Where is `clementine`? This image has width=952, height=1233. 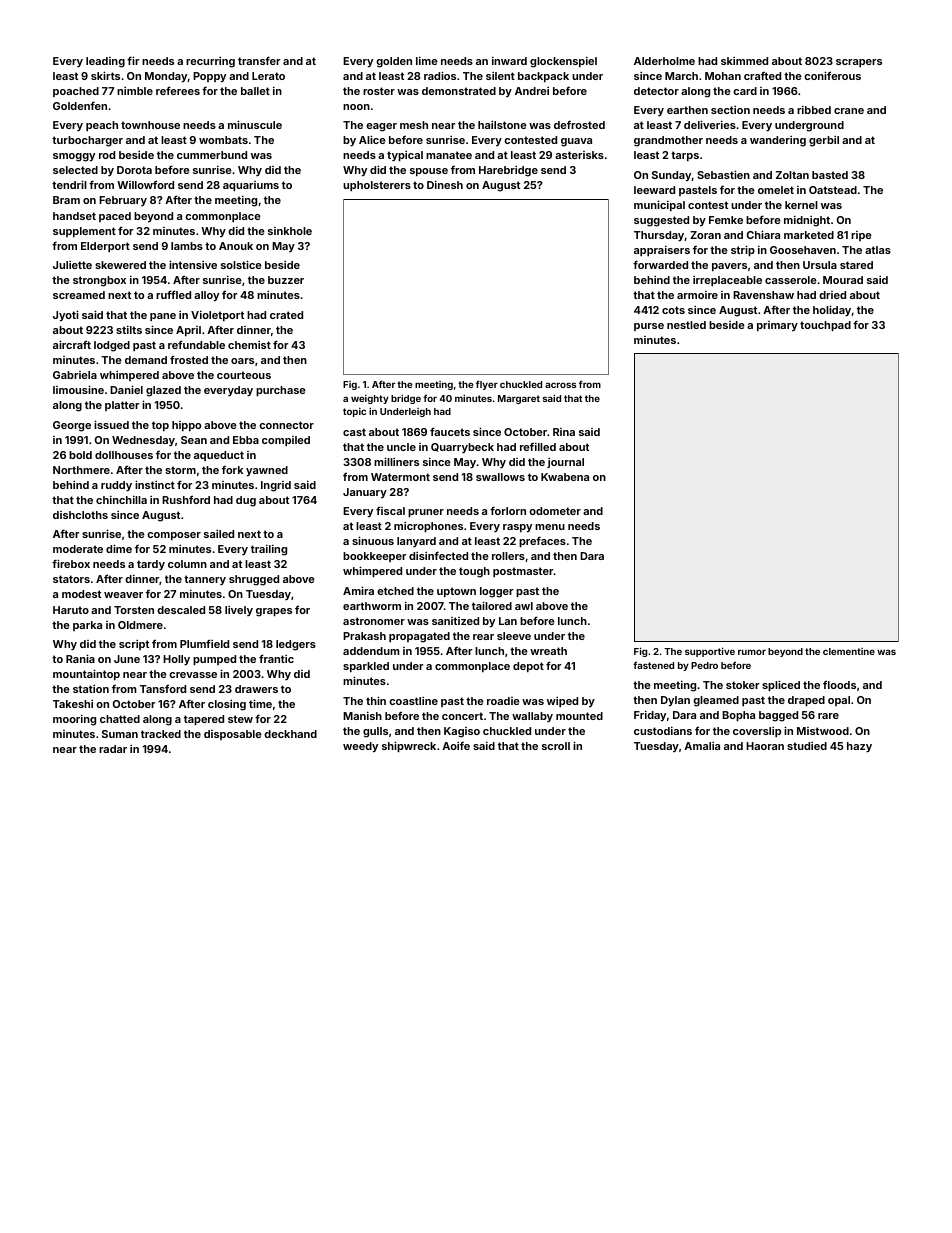
clementine is located at coordinates (849, 651).
